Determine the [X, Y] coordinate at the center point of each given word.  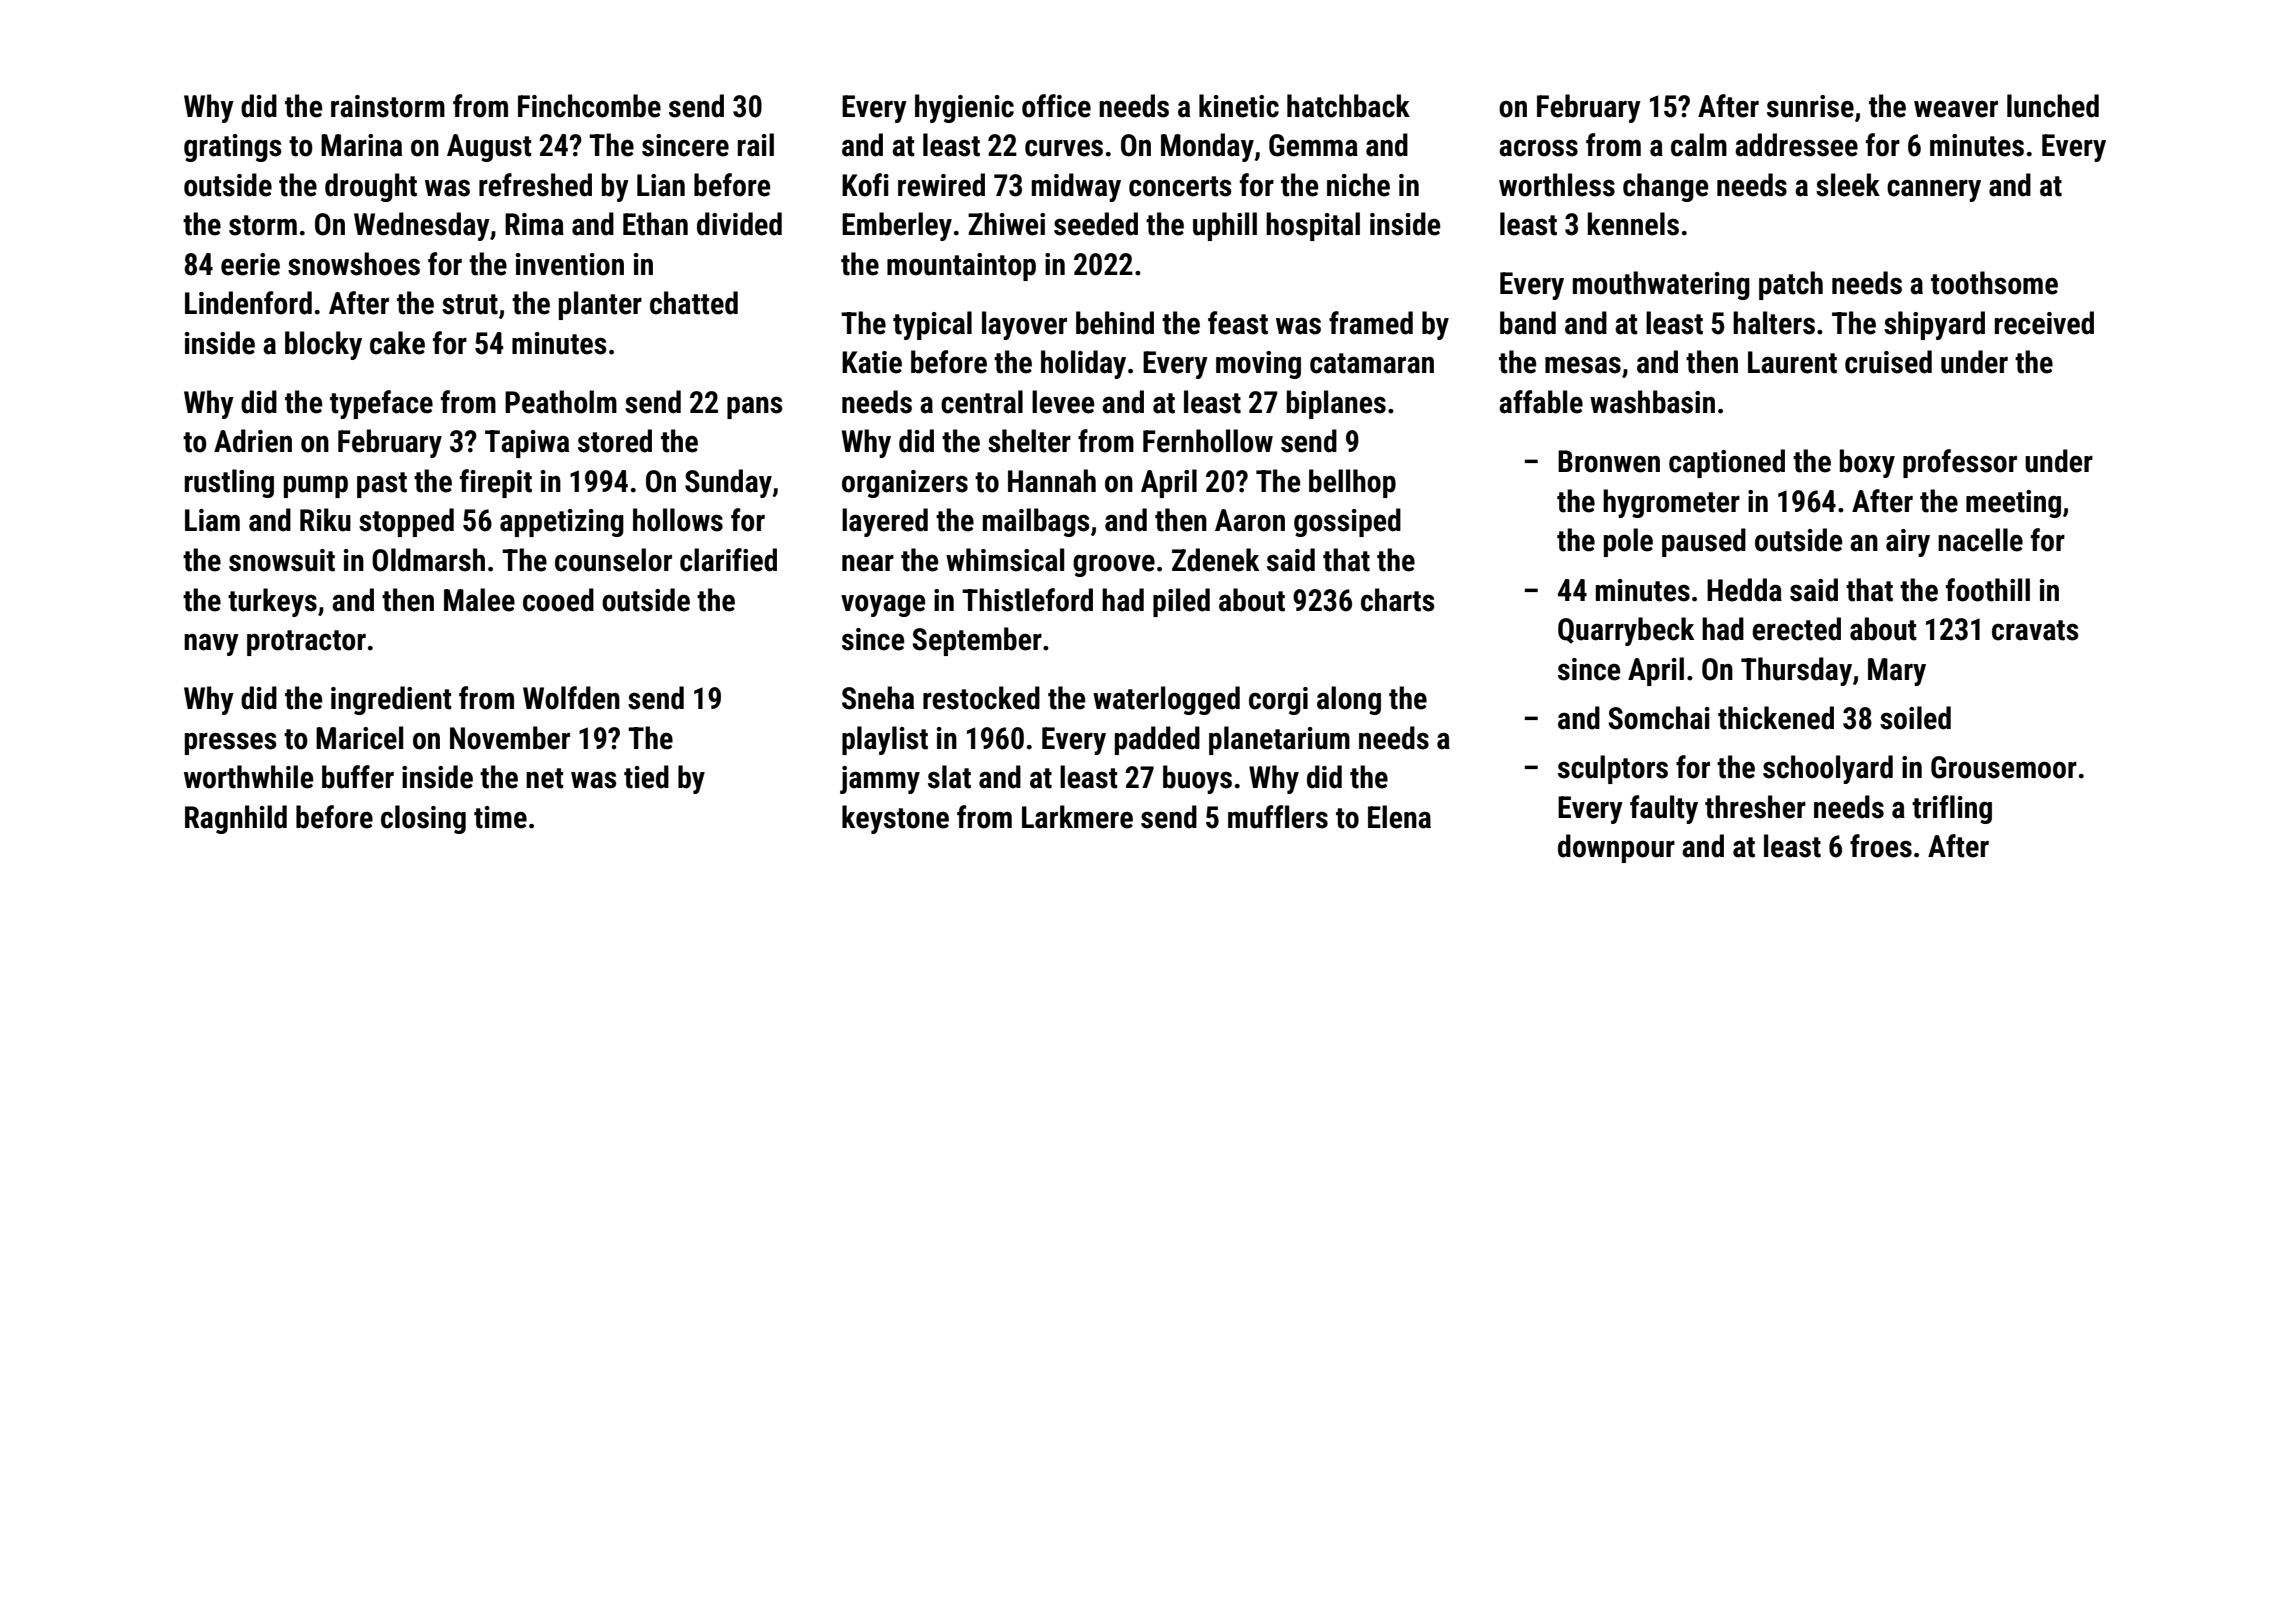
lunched [2053, 106]
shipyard [1934, 325]
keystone [895, 819]
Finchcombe [589, 106]
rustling [229, 483]
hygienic [964, 108]
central [982, 402]
